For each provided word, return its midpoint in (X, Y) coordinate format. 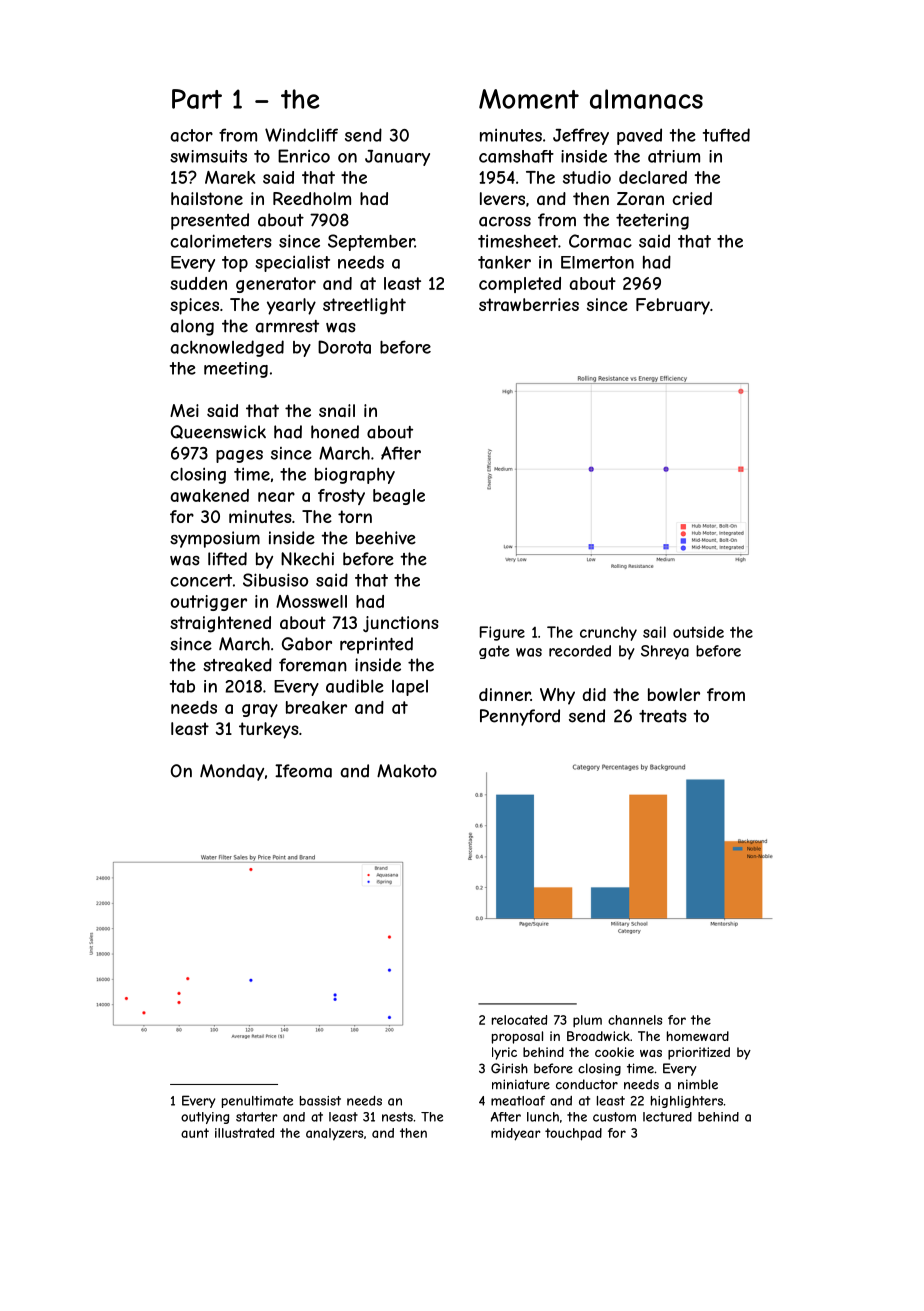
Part (197, 99)
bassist (320, 1101)
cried (692, 198)
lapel (410, 688)
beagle (399, 497)
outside (698, 632)
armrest (287, 326)
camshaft (516, 156)
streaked (237, 665)
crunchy (608, 633)
